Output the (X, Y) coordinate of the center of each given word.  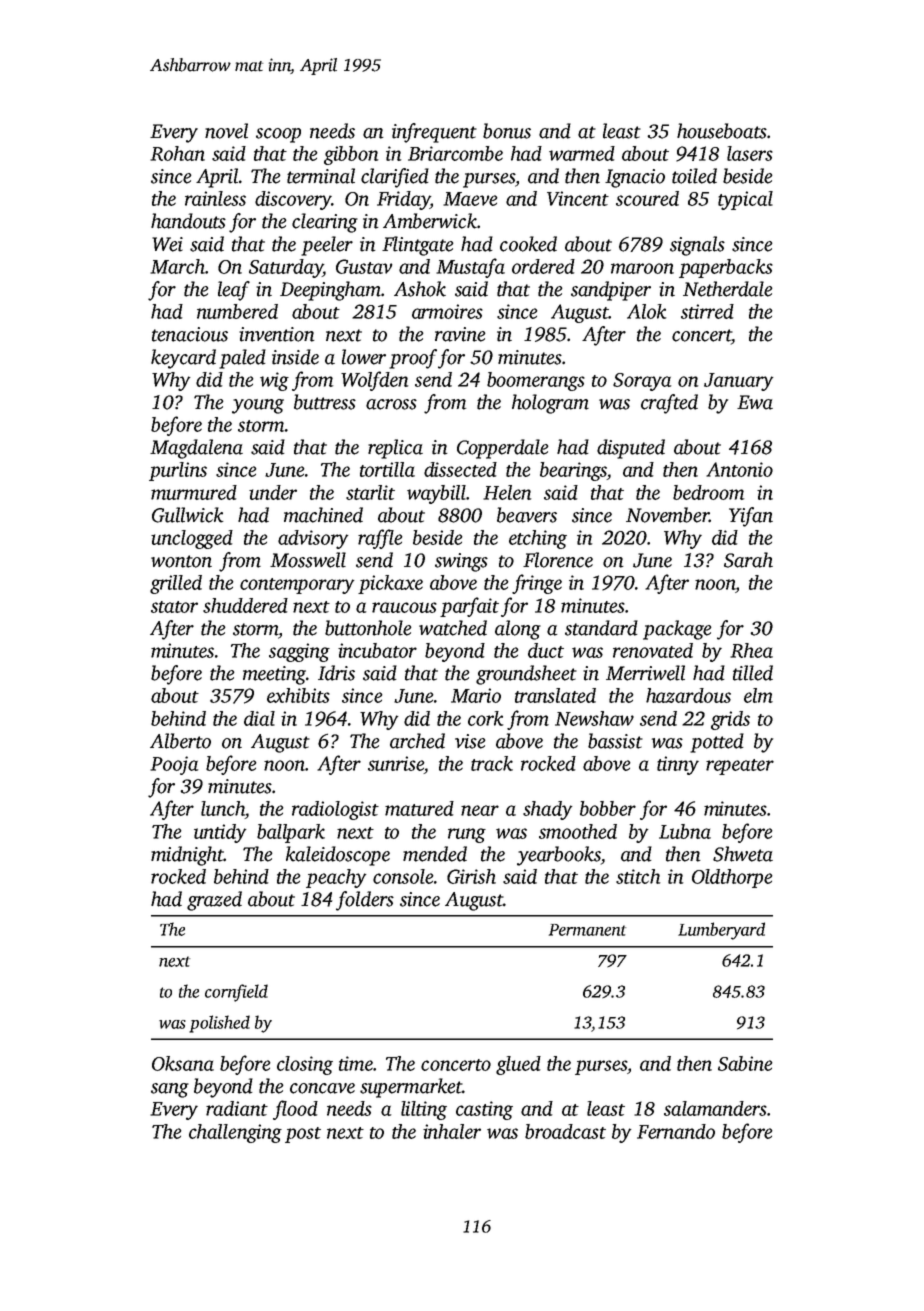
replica (395, 449)
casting (484, 1110)
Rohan (177, 153)
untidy (220, 833)
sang (170, 1090)
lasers (750, 153)
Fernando (676, 1131)
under (273, 492)
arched (417, 741)
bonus (507, 131)
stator (174, 607)
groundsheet (526, 675)
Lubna (685, 831)
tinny (678, 765)
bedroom (708, 492)
